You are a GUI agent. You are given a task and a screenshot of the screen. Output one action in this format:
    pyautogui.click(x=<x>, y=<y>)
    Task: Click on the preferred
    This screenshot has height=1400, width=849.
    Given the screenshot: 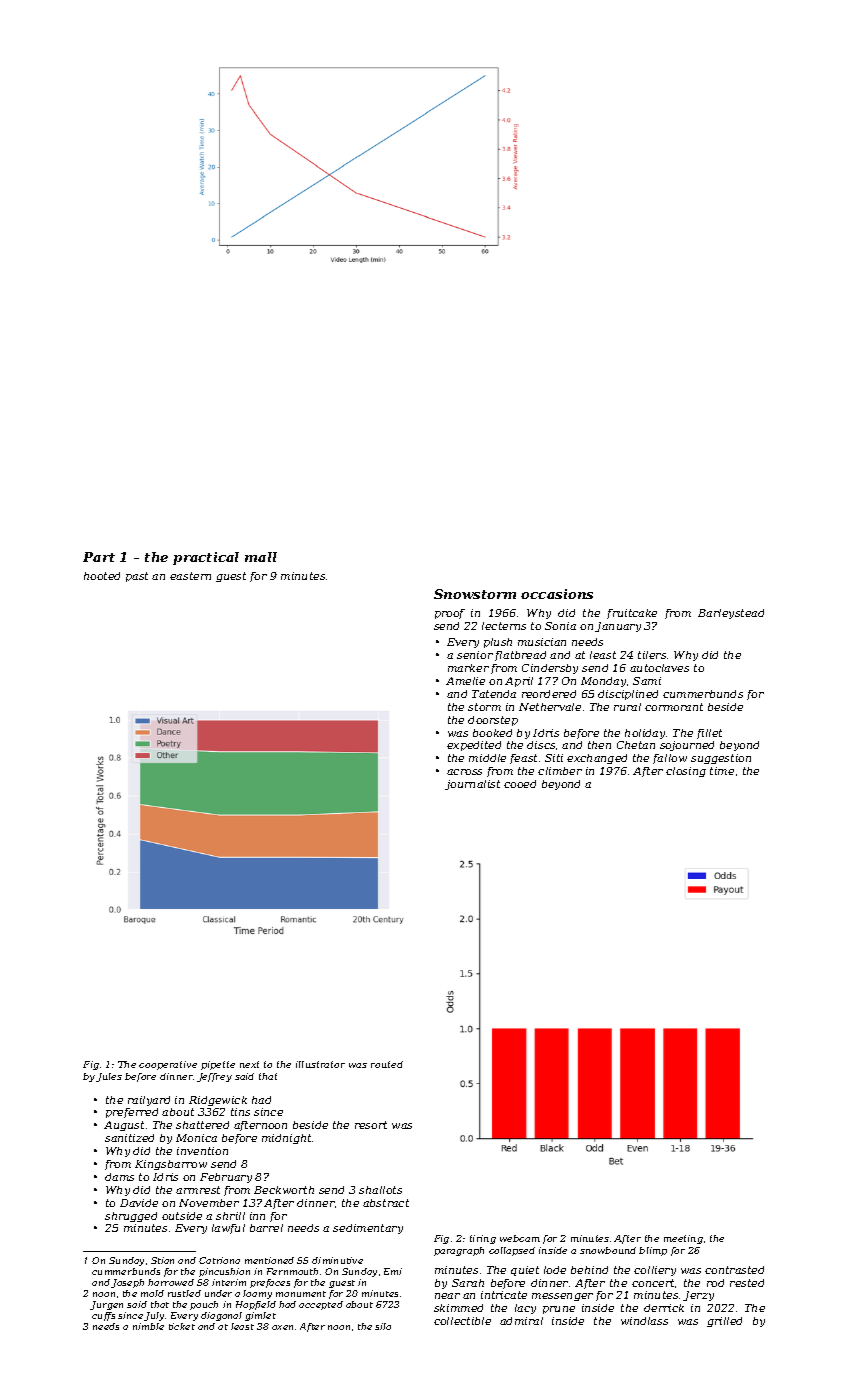 What is the action you would take?
    pyautogui.click(x=132, y=1113)
